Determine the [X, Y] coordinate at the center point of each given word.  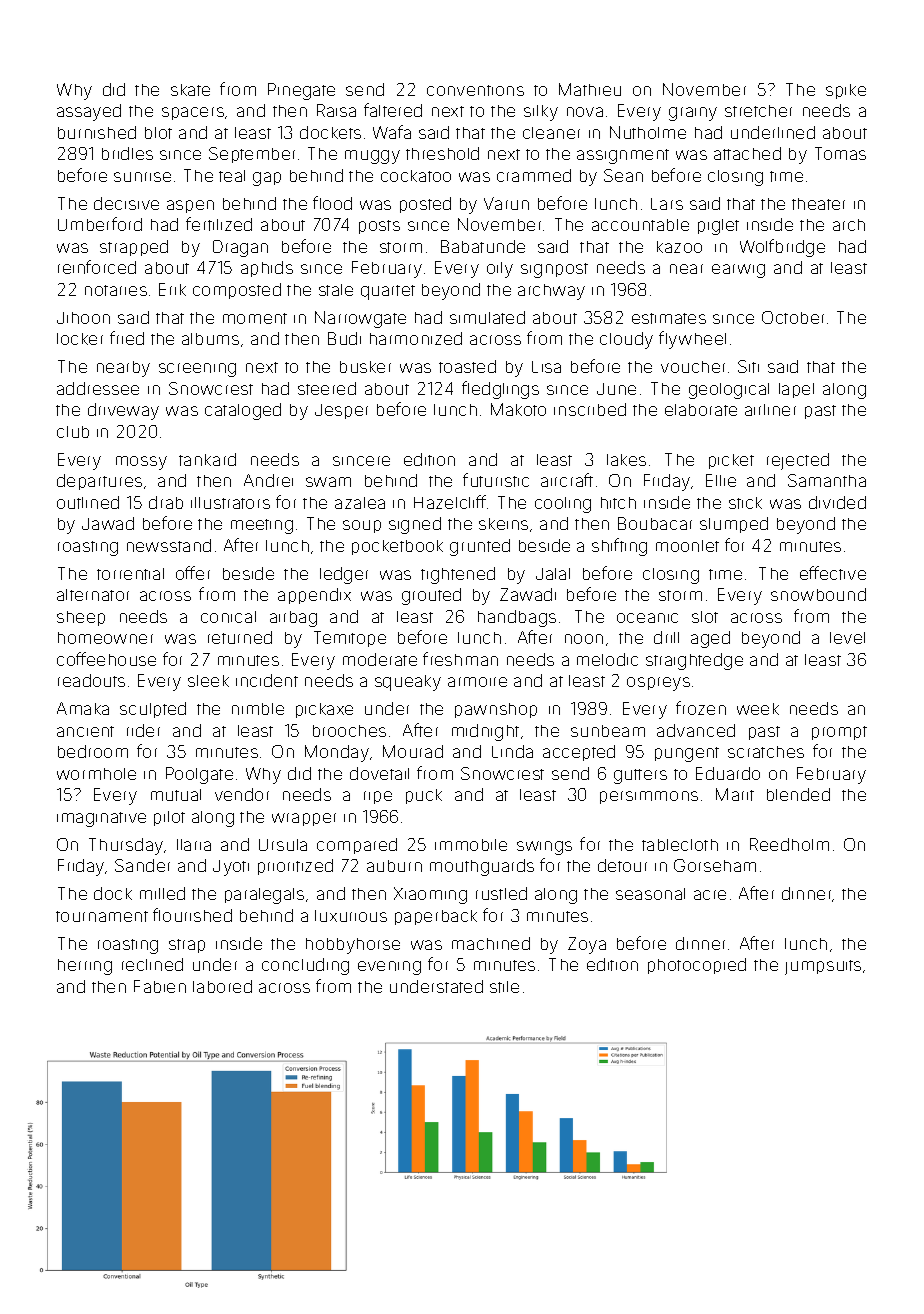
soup [362, 526]
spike [846, 91]
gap [267, 179]
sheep [81, 618]
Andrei [268, 480]
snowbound [818, 594]
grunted [480, 547]
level [847, 638]
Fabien [160, 986]
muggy [372, 157]
